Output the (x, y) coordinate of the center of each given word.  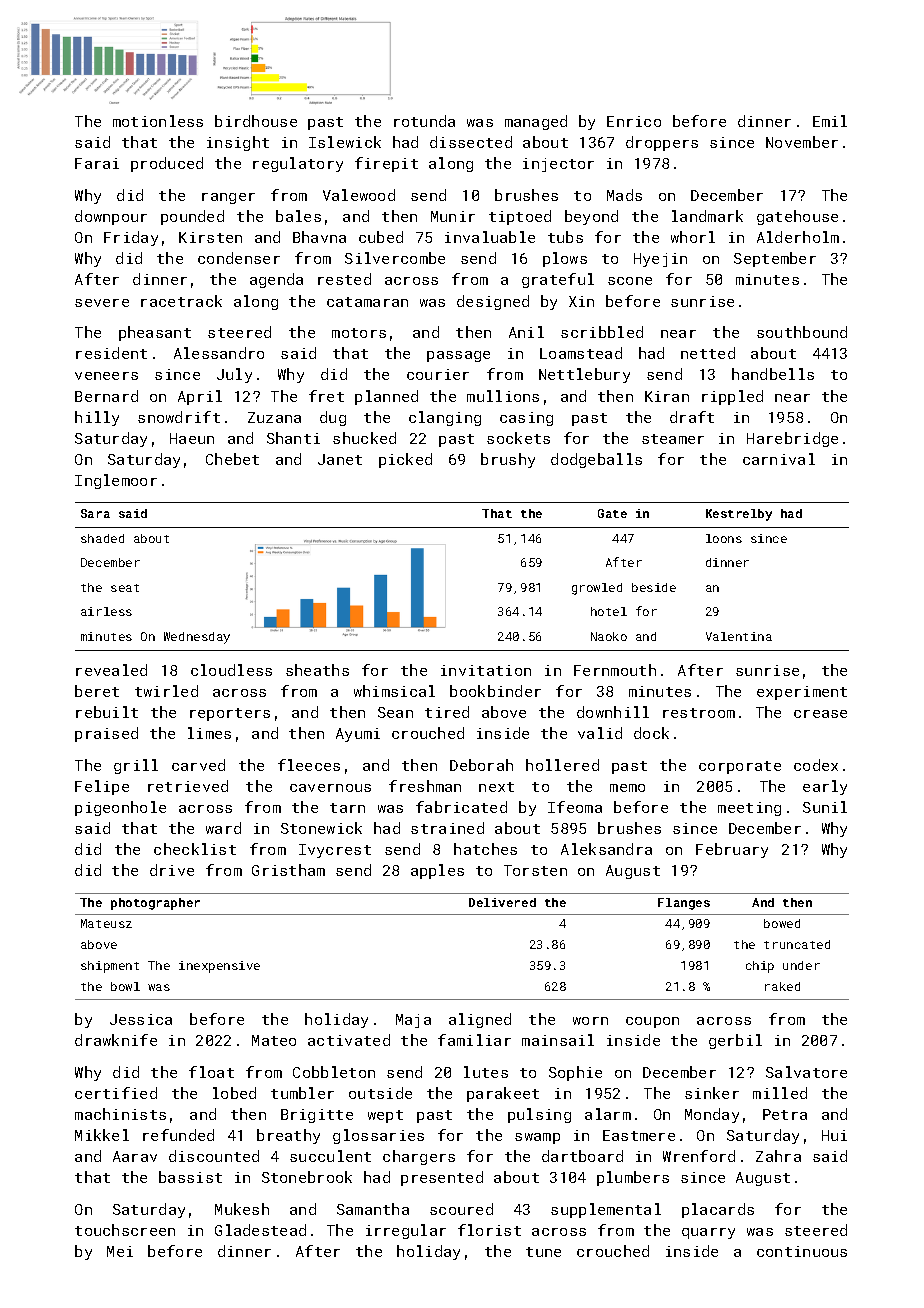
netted (708, 353)
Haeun (192, 438)
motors (359, 333)
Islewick (345, 142)
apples (437, 871)
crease (820, 714)
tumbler (302, 1093)
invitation (486, 670)
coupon (652, 1022)
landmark (707, 216)
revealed (111, 670)
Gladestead (260, 1230)
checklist (195, 849)
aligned (480, 1020)
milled (780, 1093)
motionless (158, 121)
